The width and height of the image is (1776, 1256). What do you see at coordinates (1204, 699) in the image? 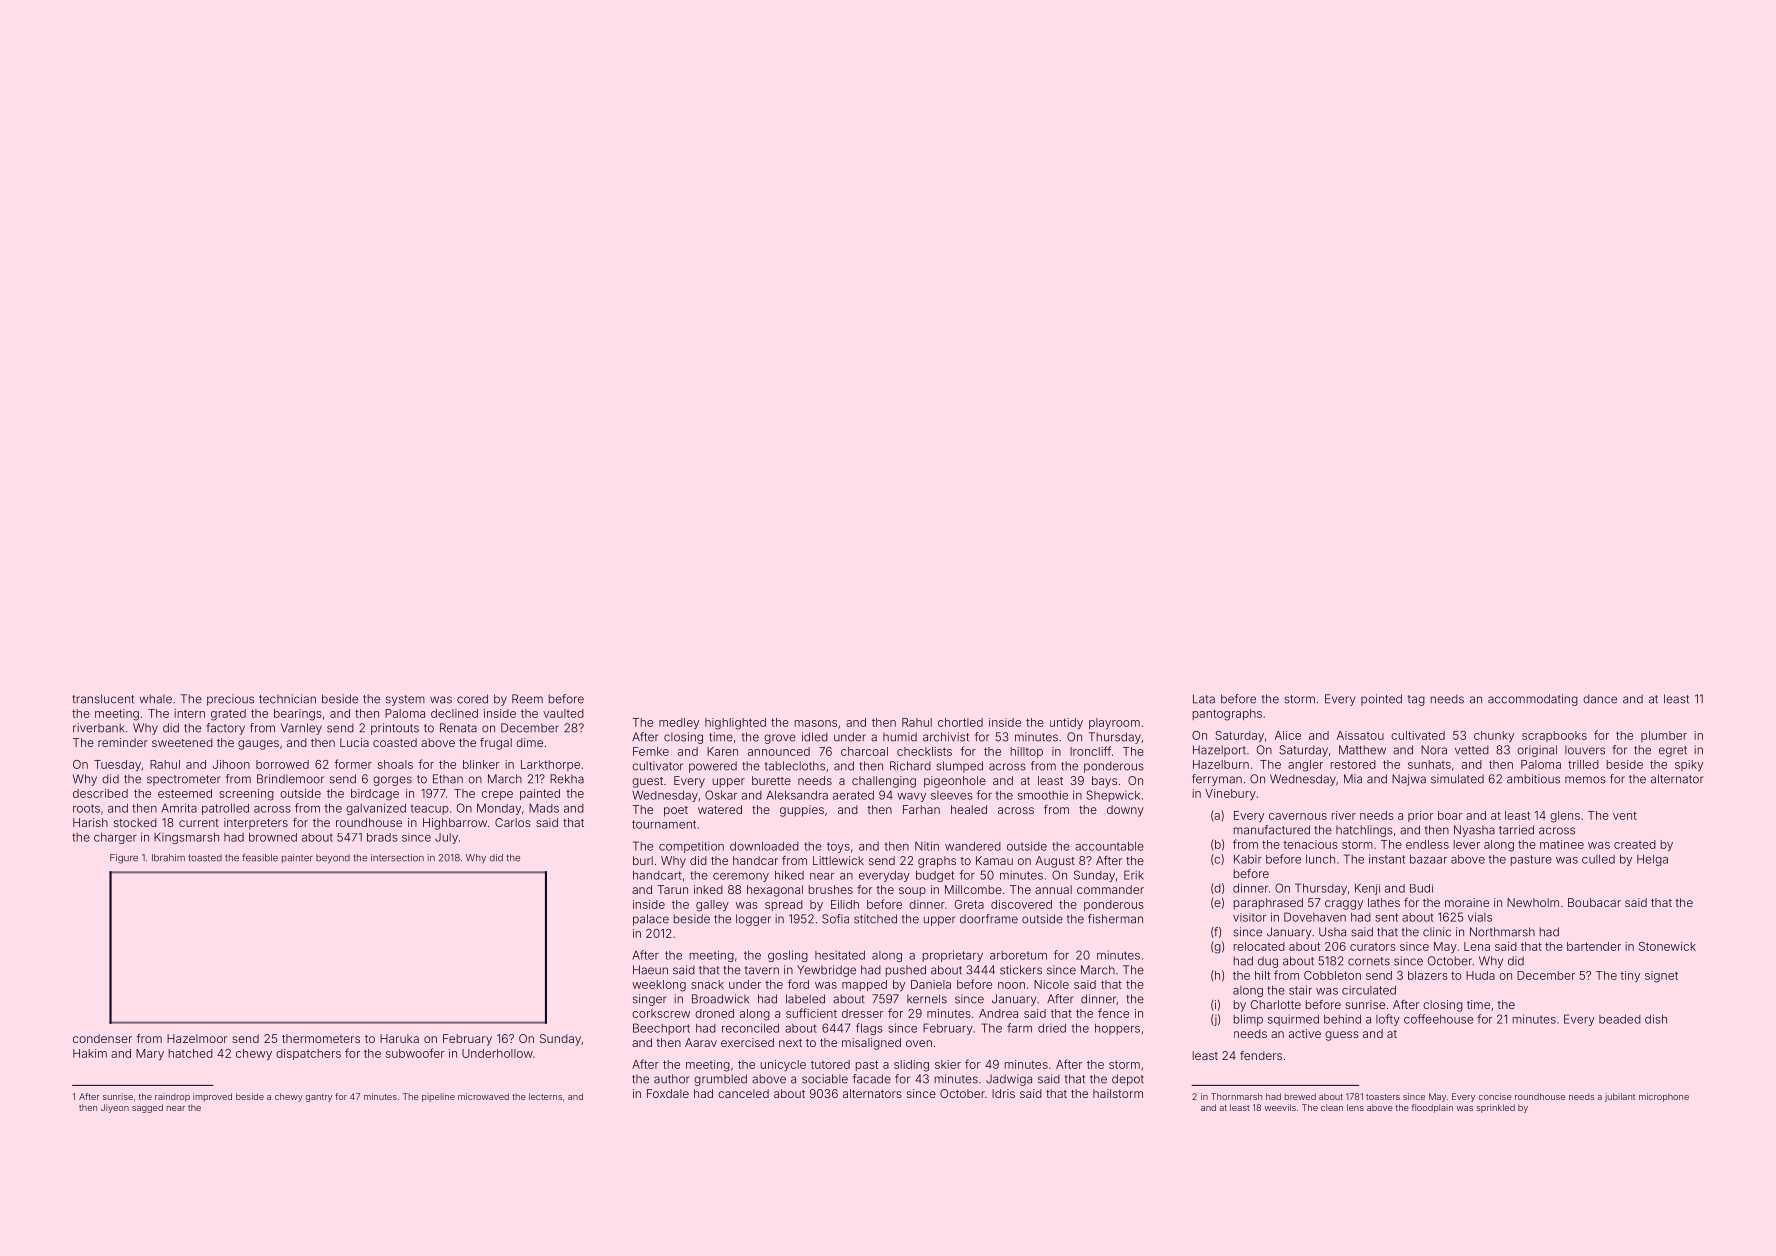
I see `Lata` at bounding box center [1204, 699].
